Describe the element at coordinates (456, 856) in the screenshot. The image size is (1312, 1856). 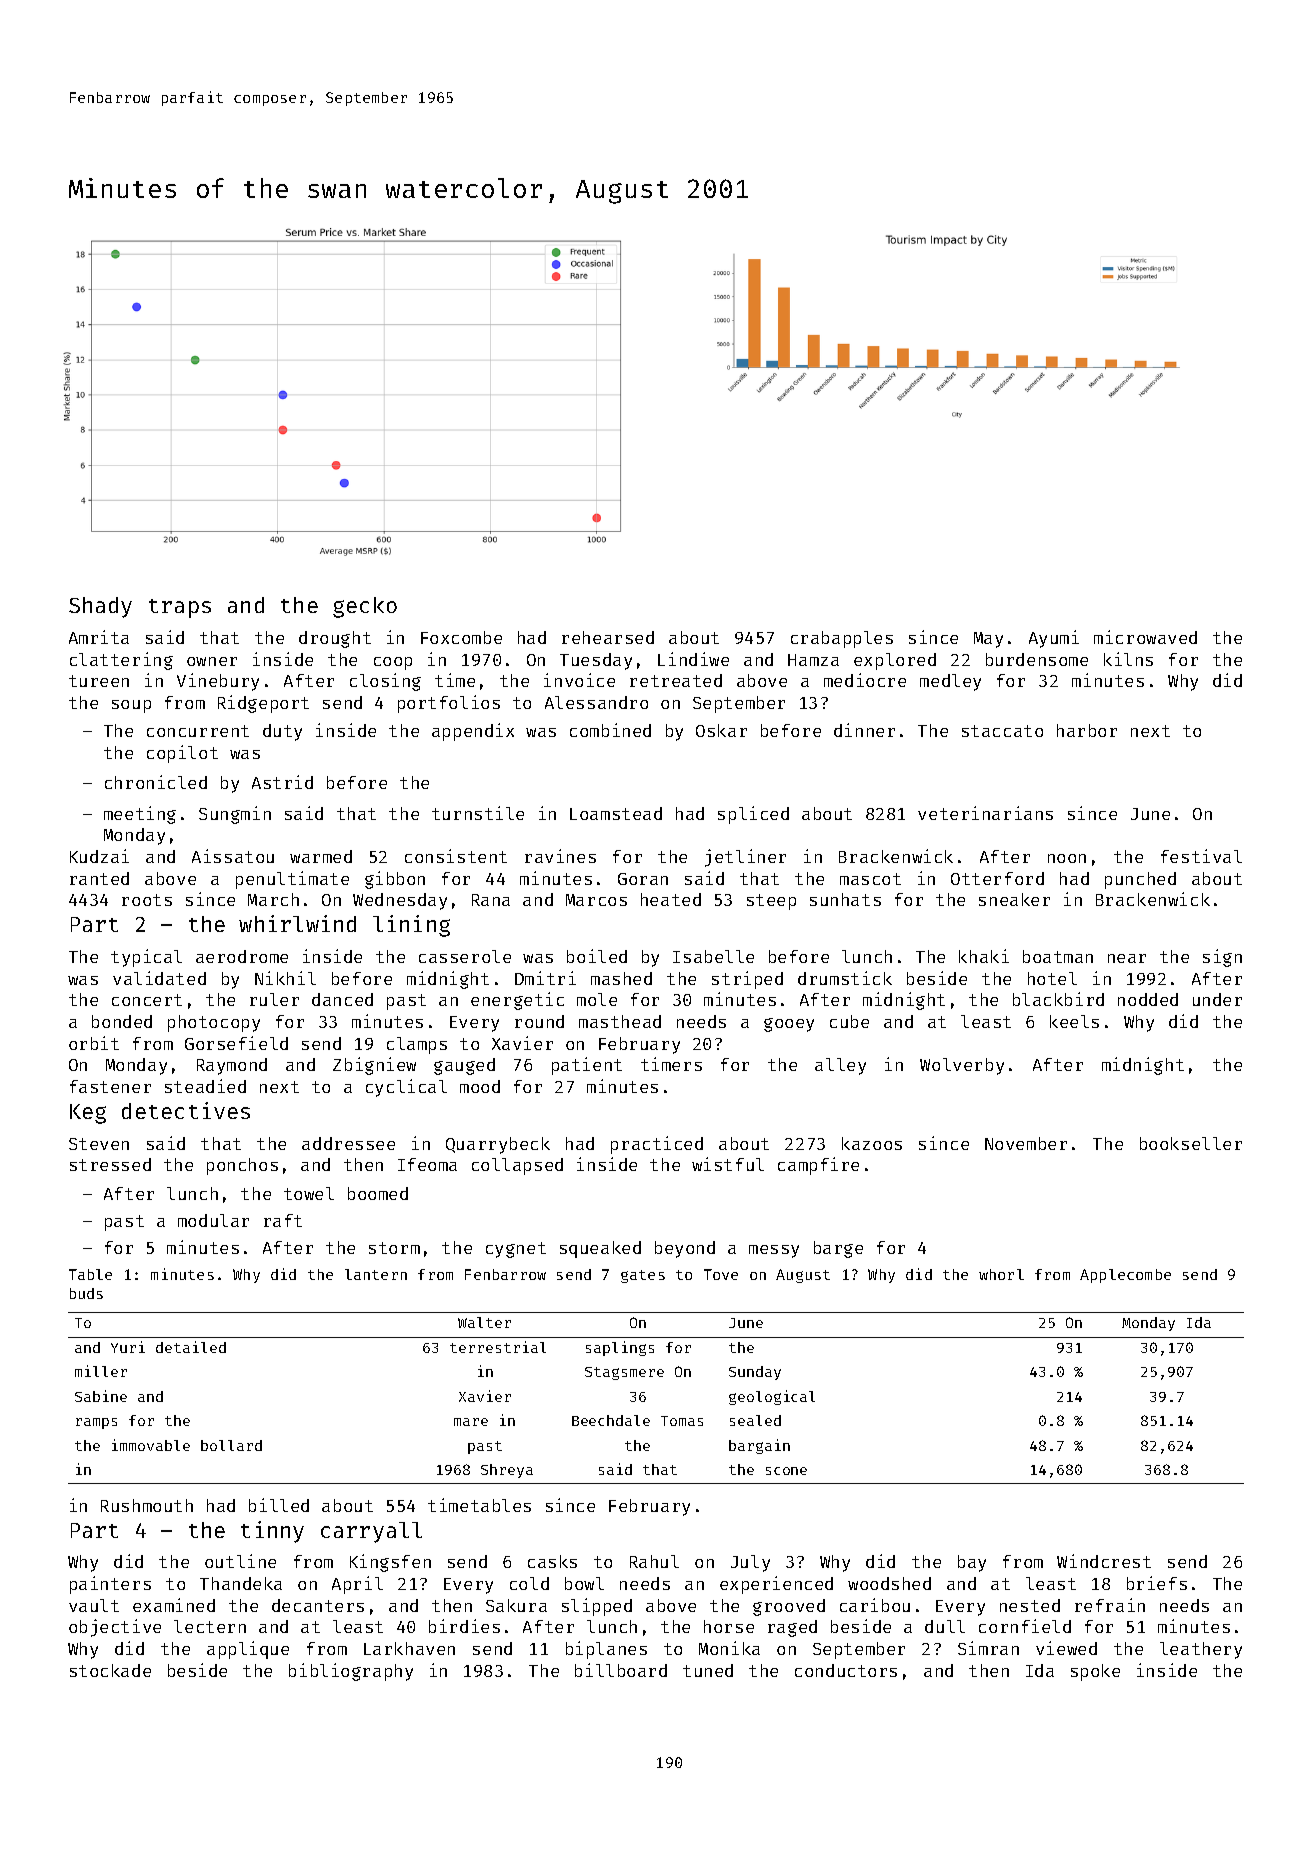
I see `consistent` at that location.
